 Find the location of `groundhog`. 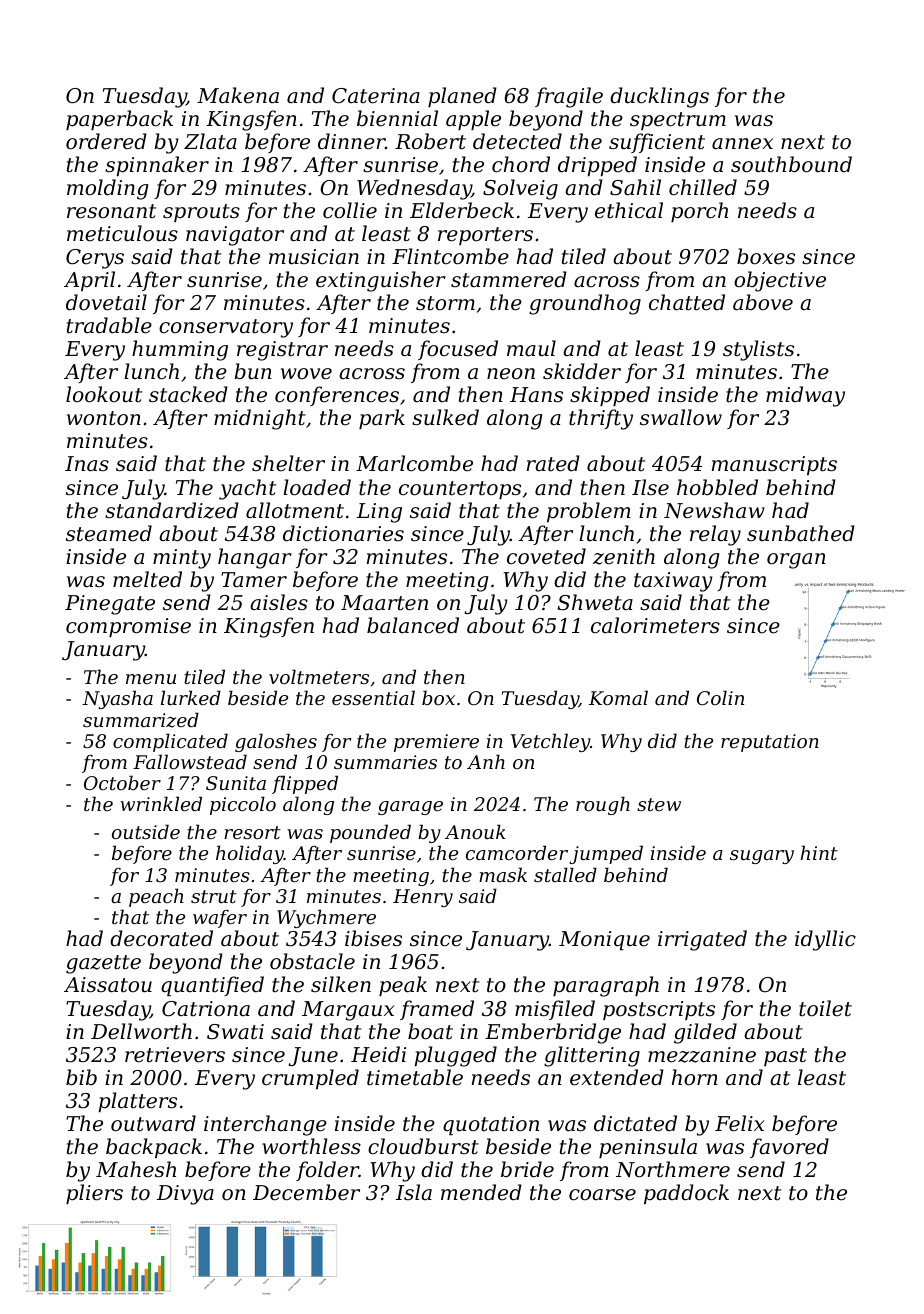

groundhog is located at coordinates (585, 304).
